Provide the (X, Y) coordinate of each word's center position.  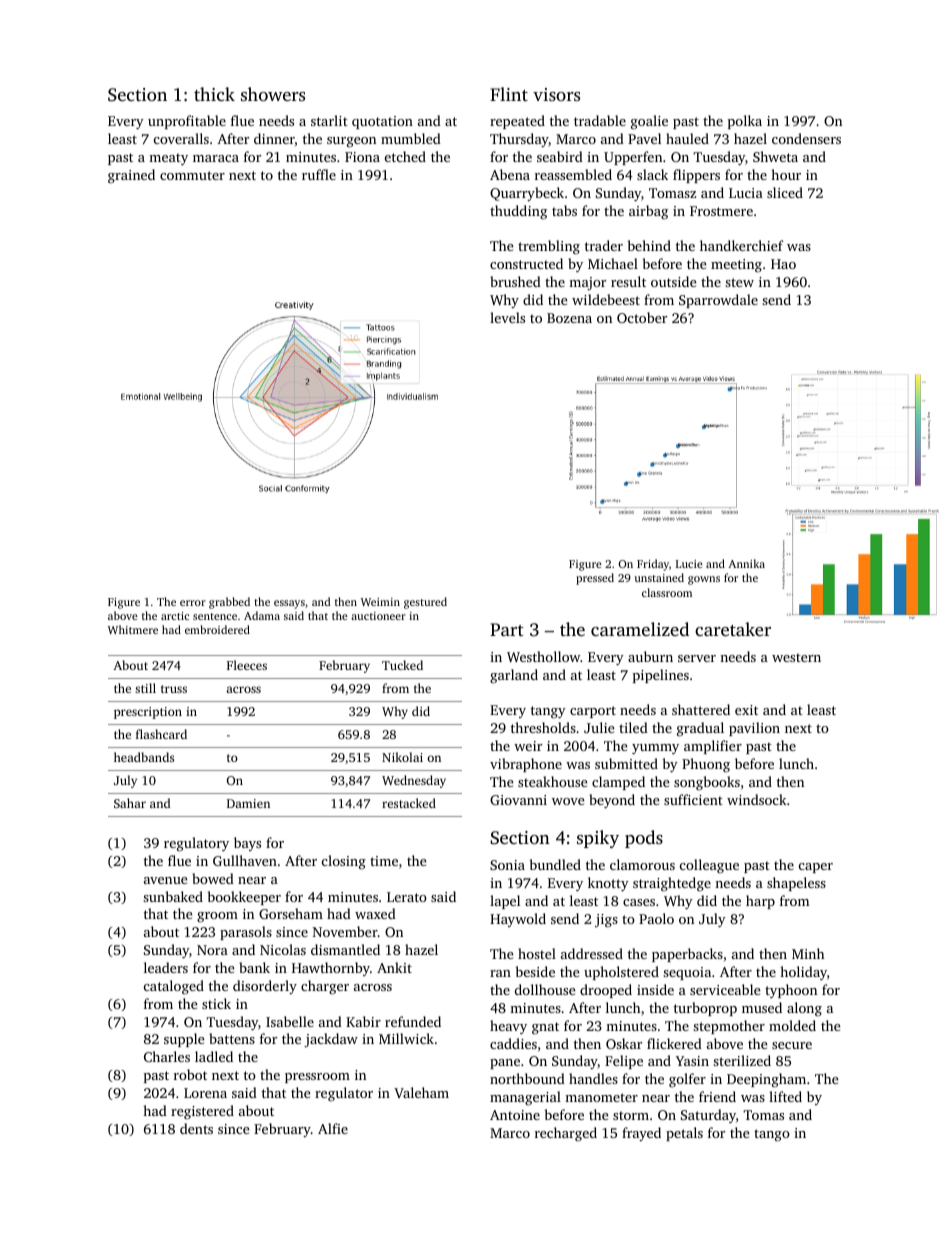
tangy (548, 712)
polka (745, 122)
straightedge (672, 884)
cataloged (174, 987)
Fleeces (247, 665)
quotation (382, 122)
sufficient (693, 799)
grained (131, 176)
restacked (409, 803)
